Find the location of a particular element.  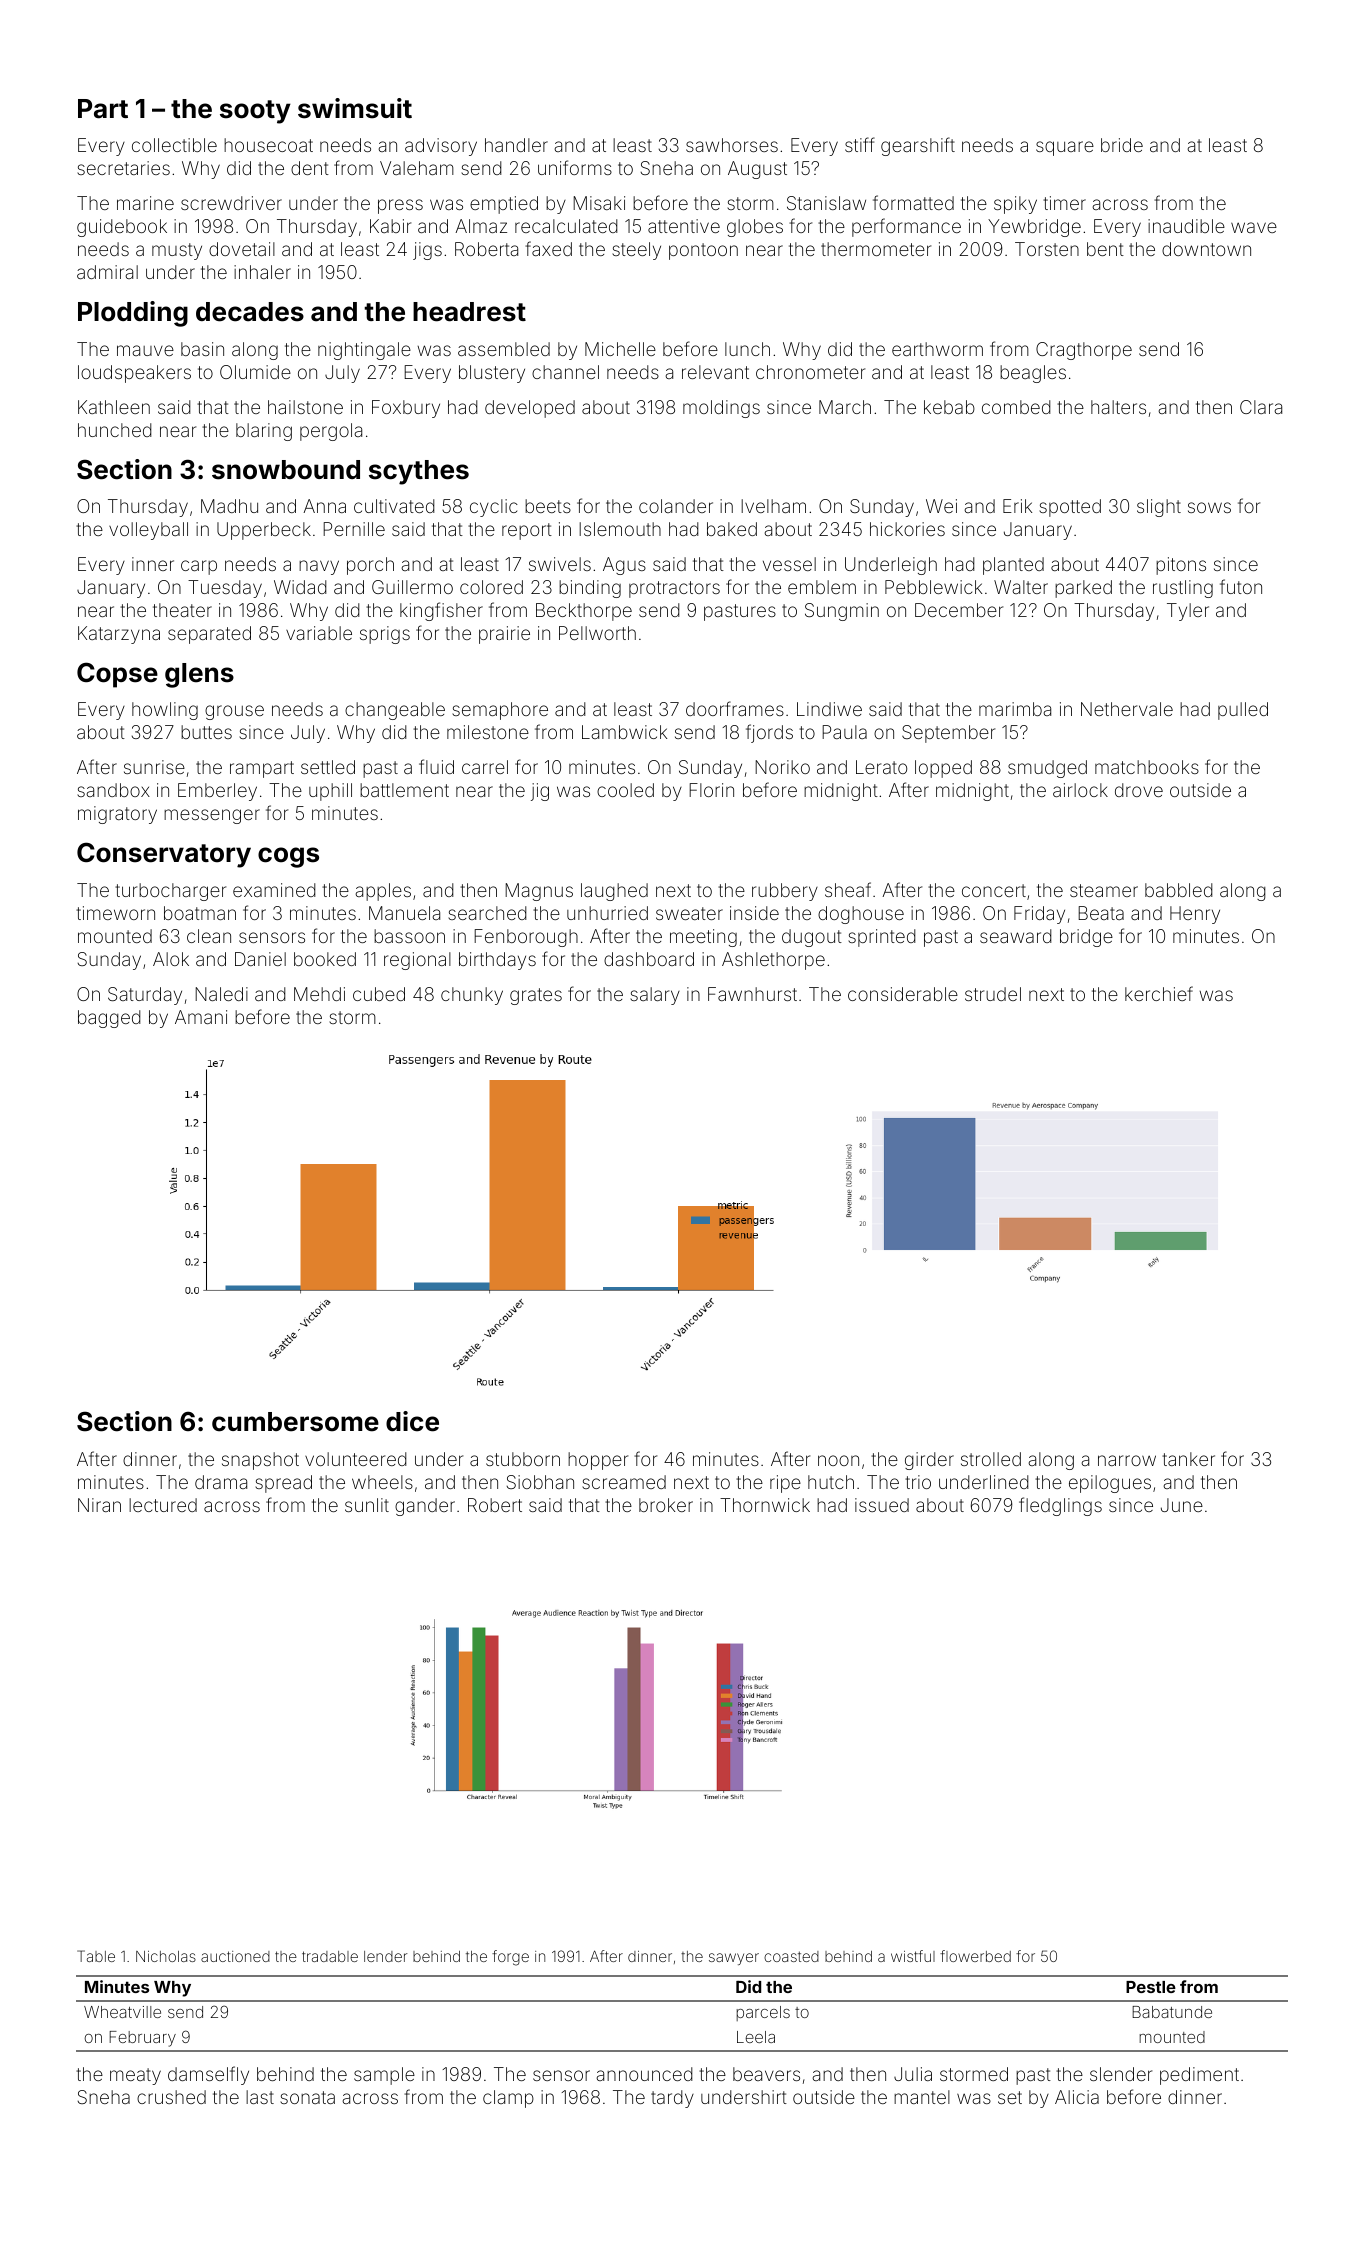

spotted is located at coordinates (1070, 508).
